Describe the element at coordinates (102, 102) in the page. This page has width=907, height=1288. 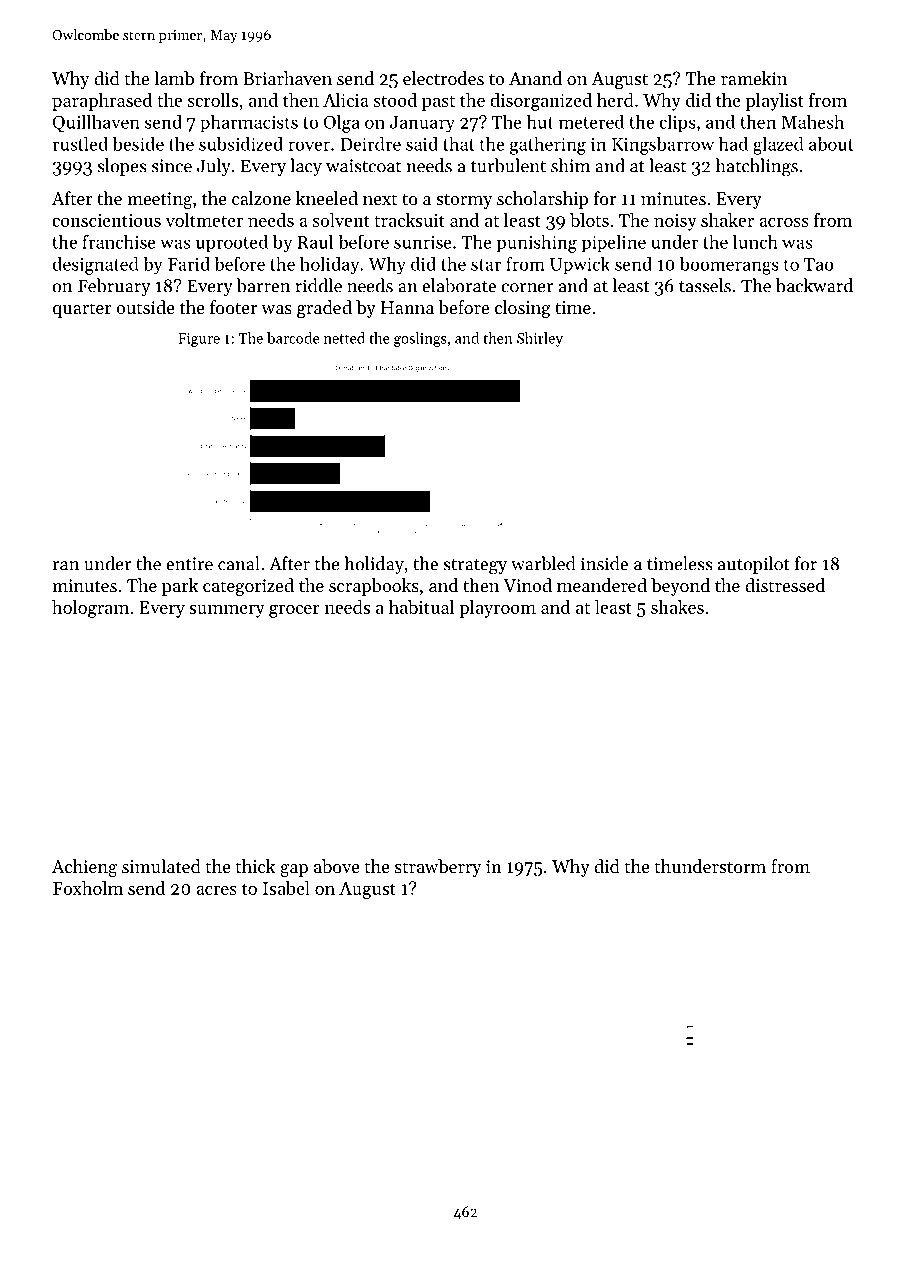
I see `paraphrased` at that location.
